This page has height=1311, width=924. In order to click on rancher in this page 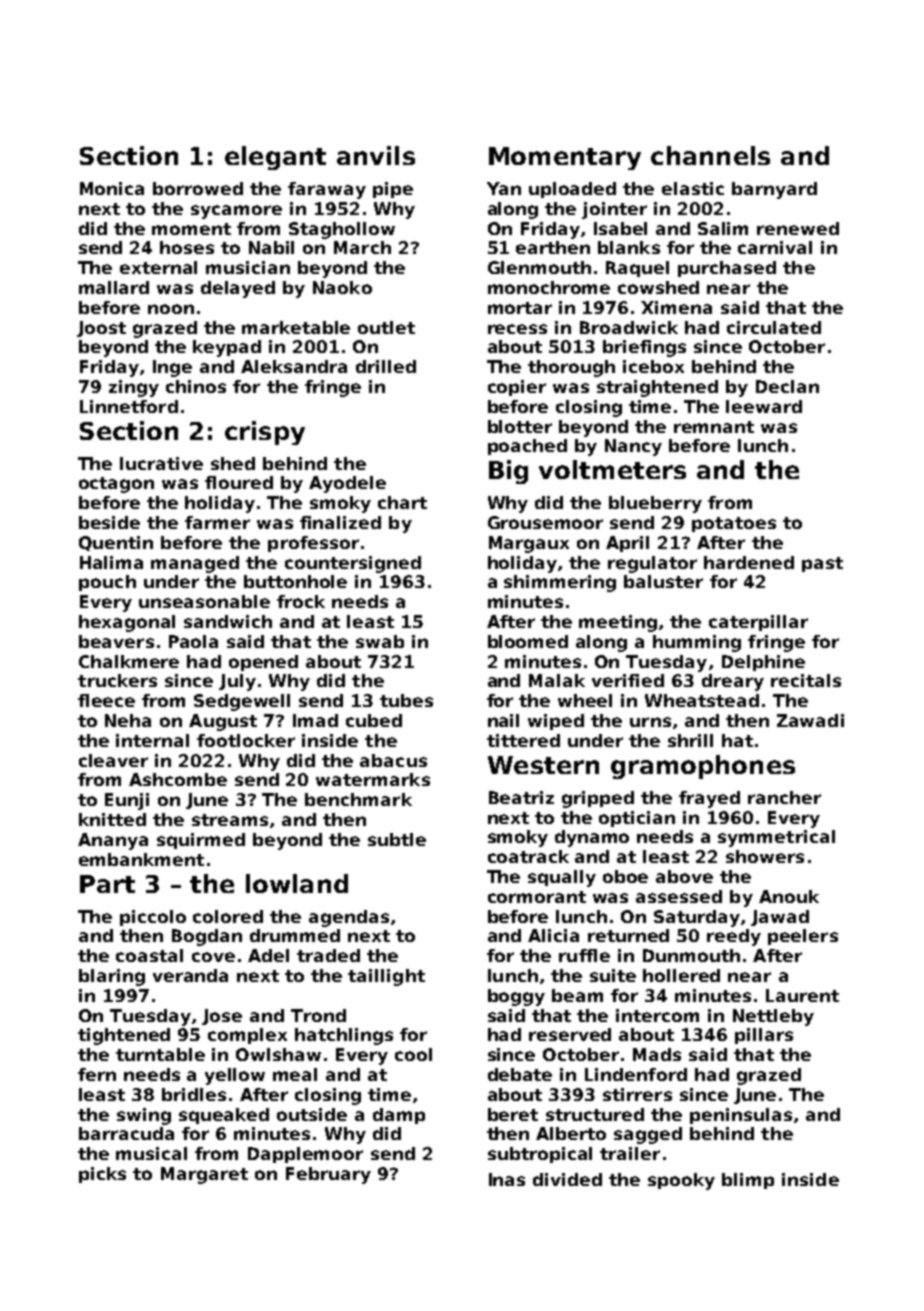, I will do `click(784, 797)`.
